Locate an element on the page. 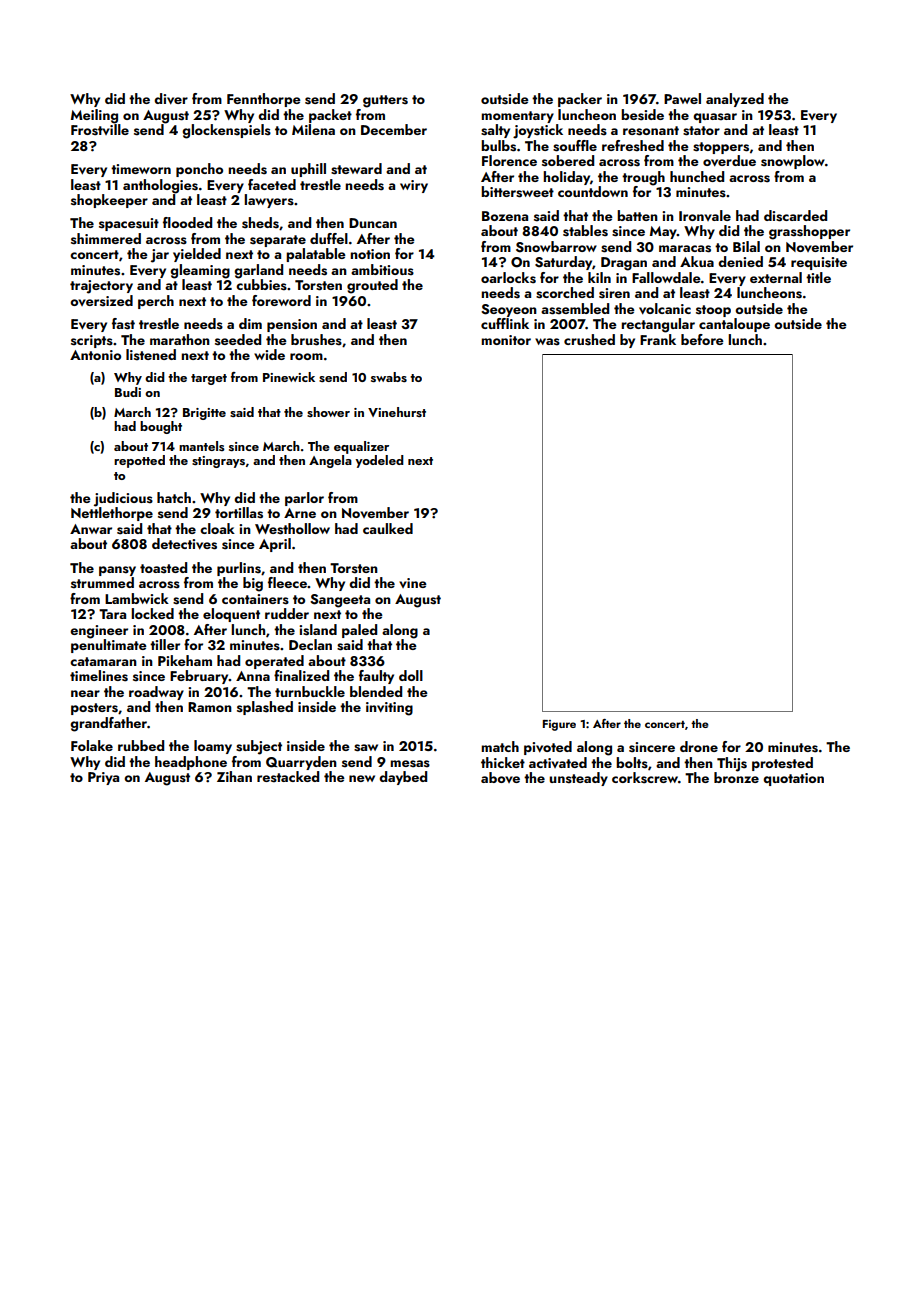 The height and width of the document is (1308, 924). monitor is located at coordinates (506, 340).
